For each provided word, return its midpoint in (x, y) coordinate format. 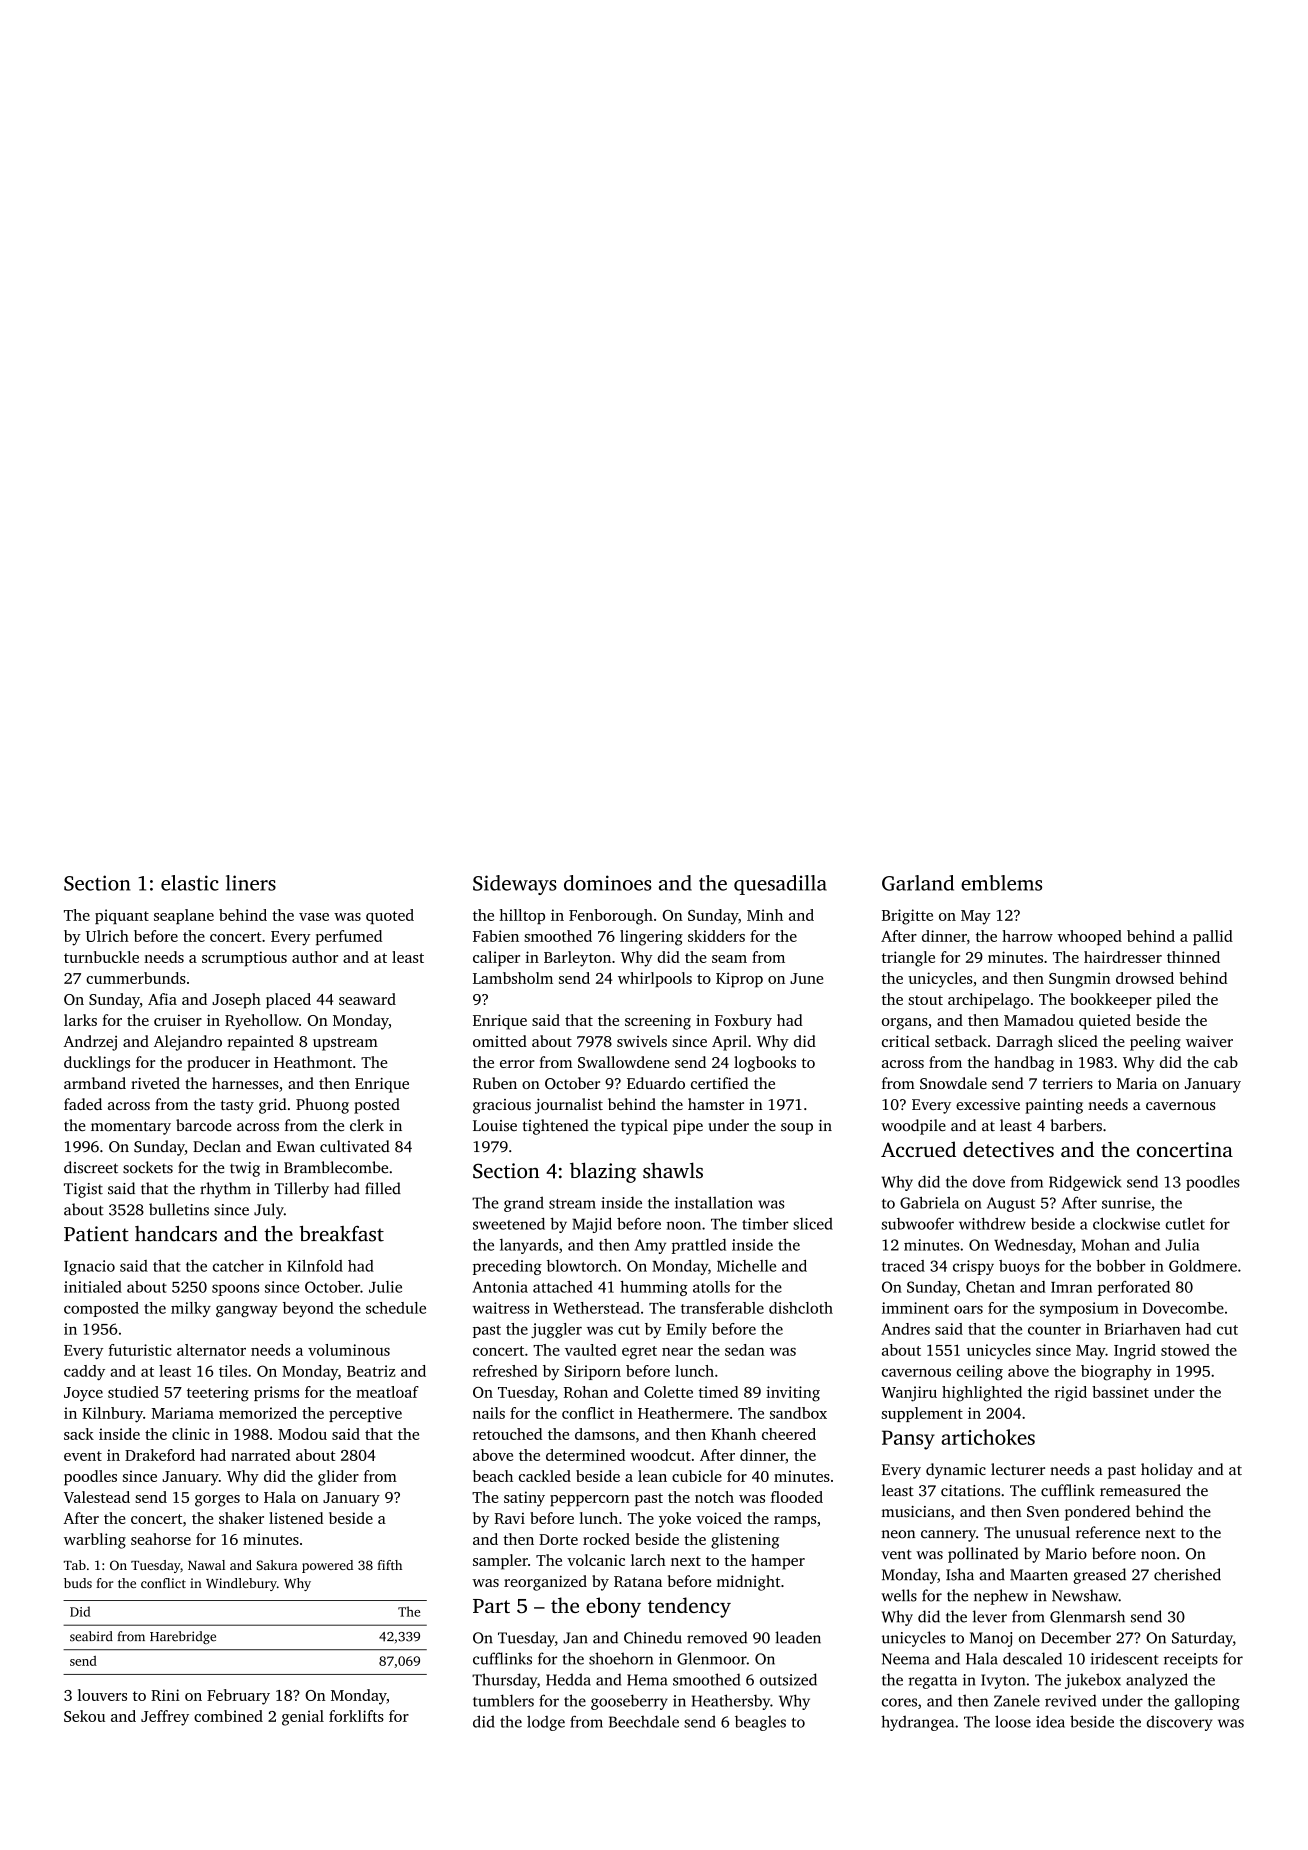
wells (899, 1595)
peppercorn (590, 1501)
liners (251, 883)
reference (1108, 1532)
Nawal (206, 1565)
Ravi (509, 1518)
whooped (1089, 937)
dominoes (608, 883)
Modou (302, 1434)
